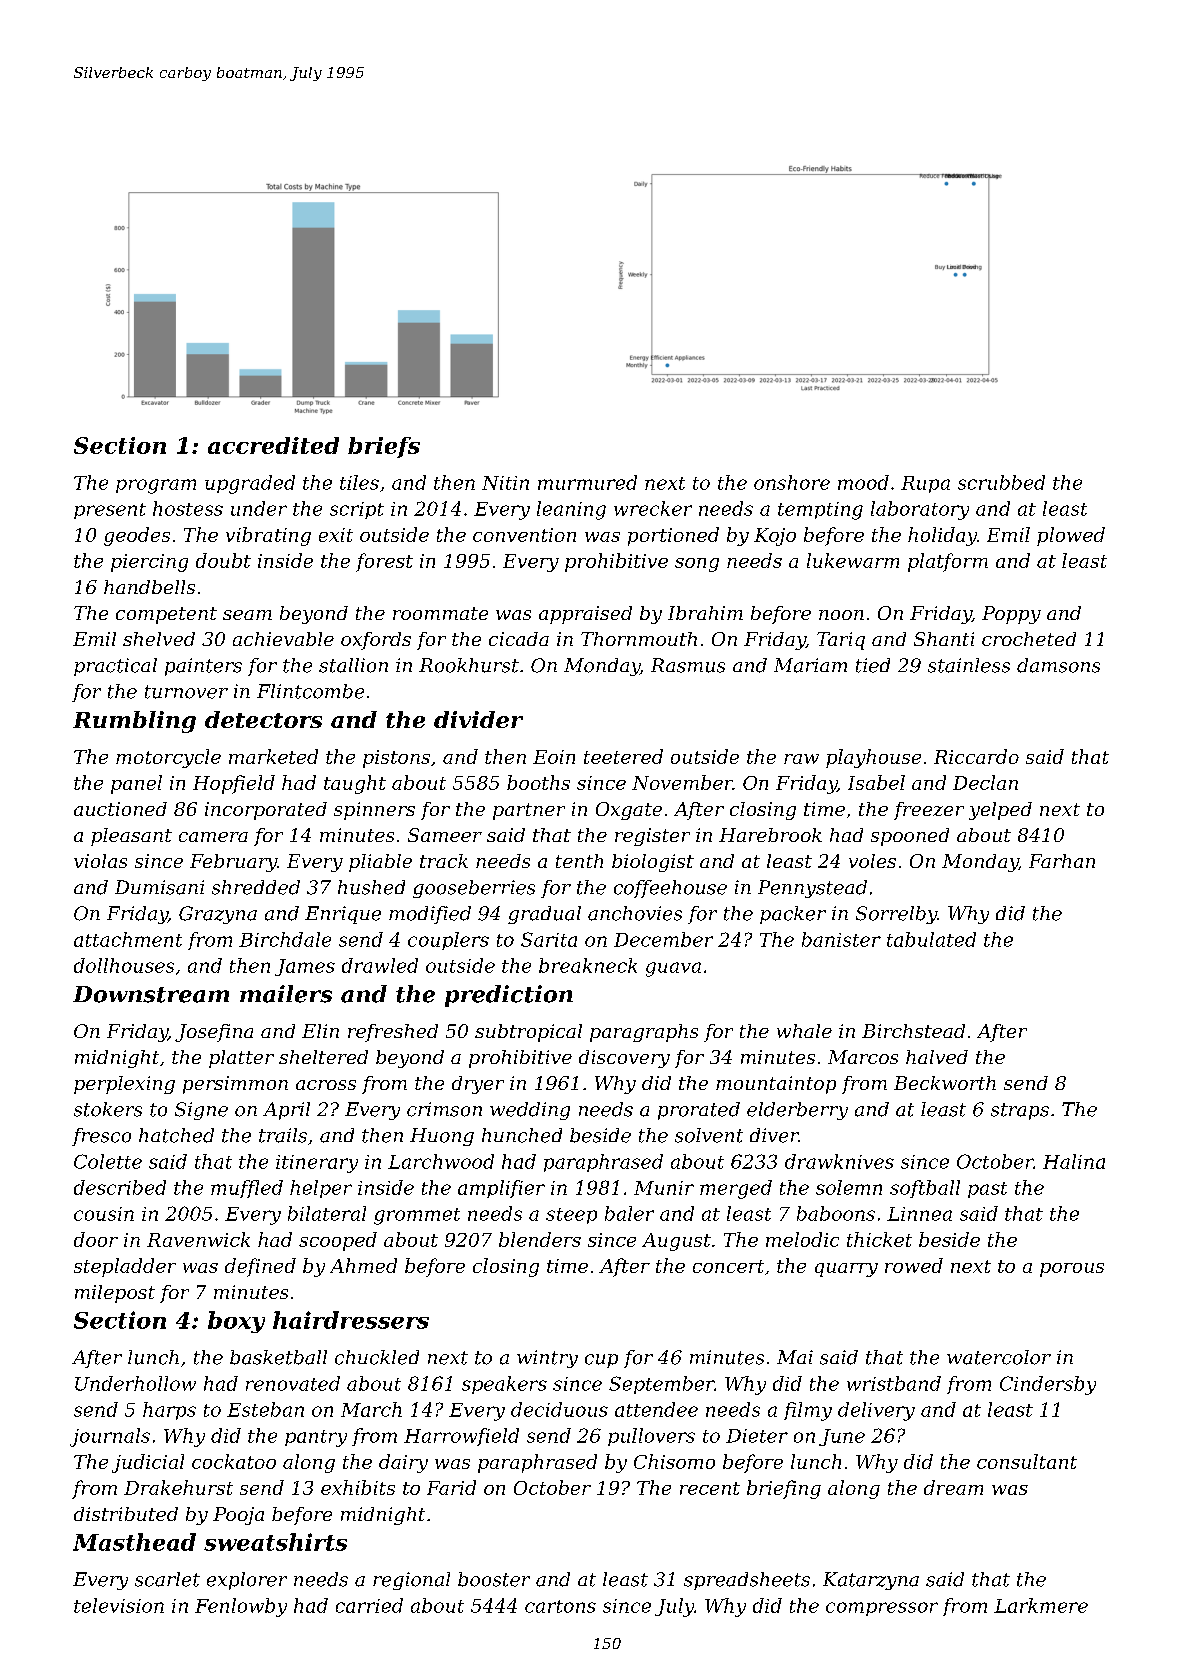 The width and height of the screenshot is (1185, 1676). What do you see at coordinates (919, 1214) in the screenshot?
I see `Linnea` at bounding box center [919, 1214].
